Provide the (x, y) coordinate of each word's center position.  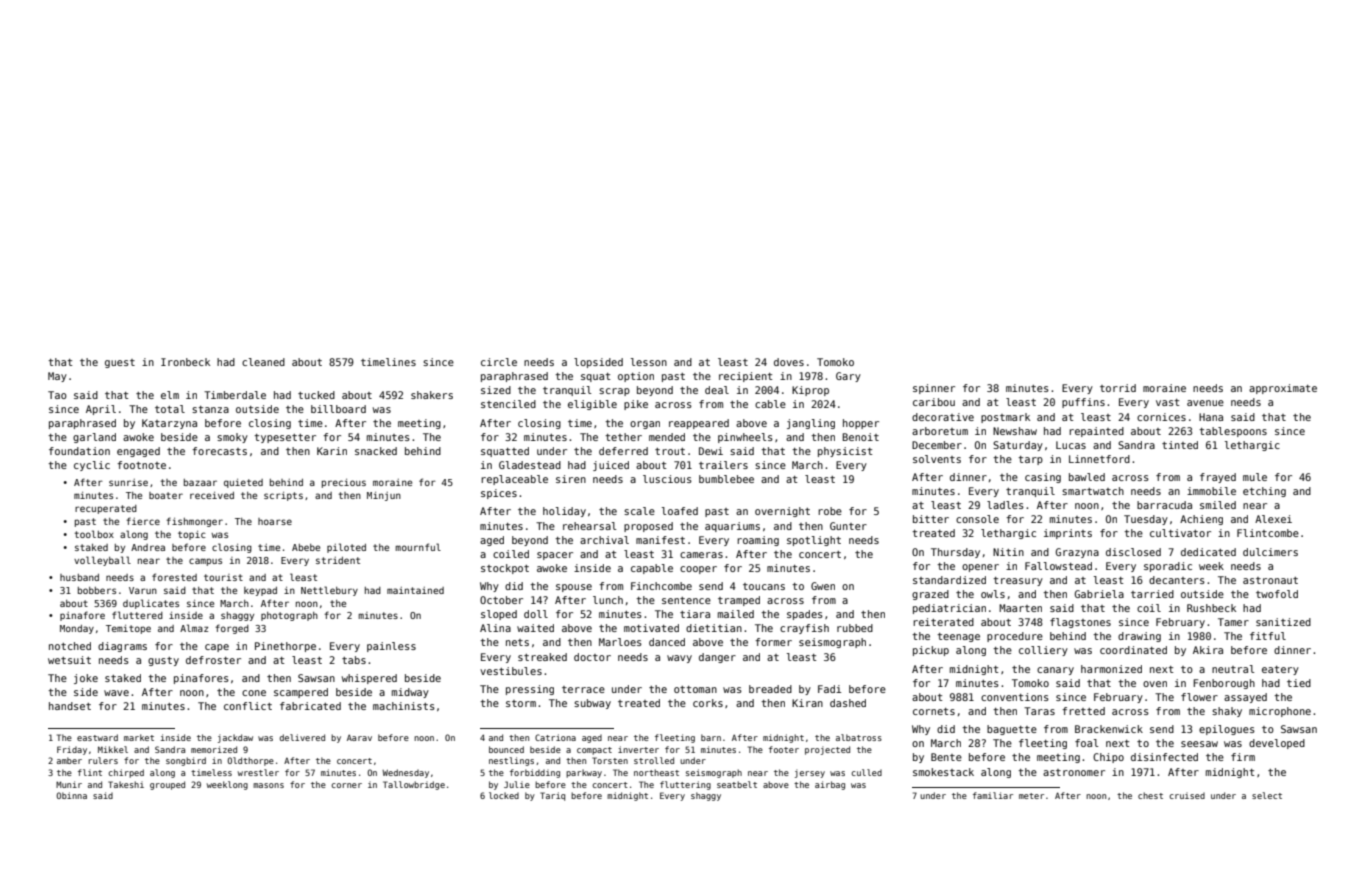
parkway (584, 773)
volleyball (102, 561)
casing (1043, 478)
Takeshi (126, 784)
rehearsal (590, 526)
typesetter (285, 438)
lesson (649, 362)
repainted (1096, 432)
